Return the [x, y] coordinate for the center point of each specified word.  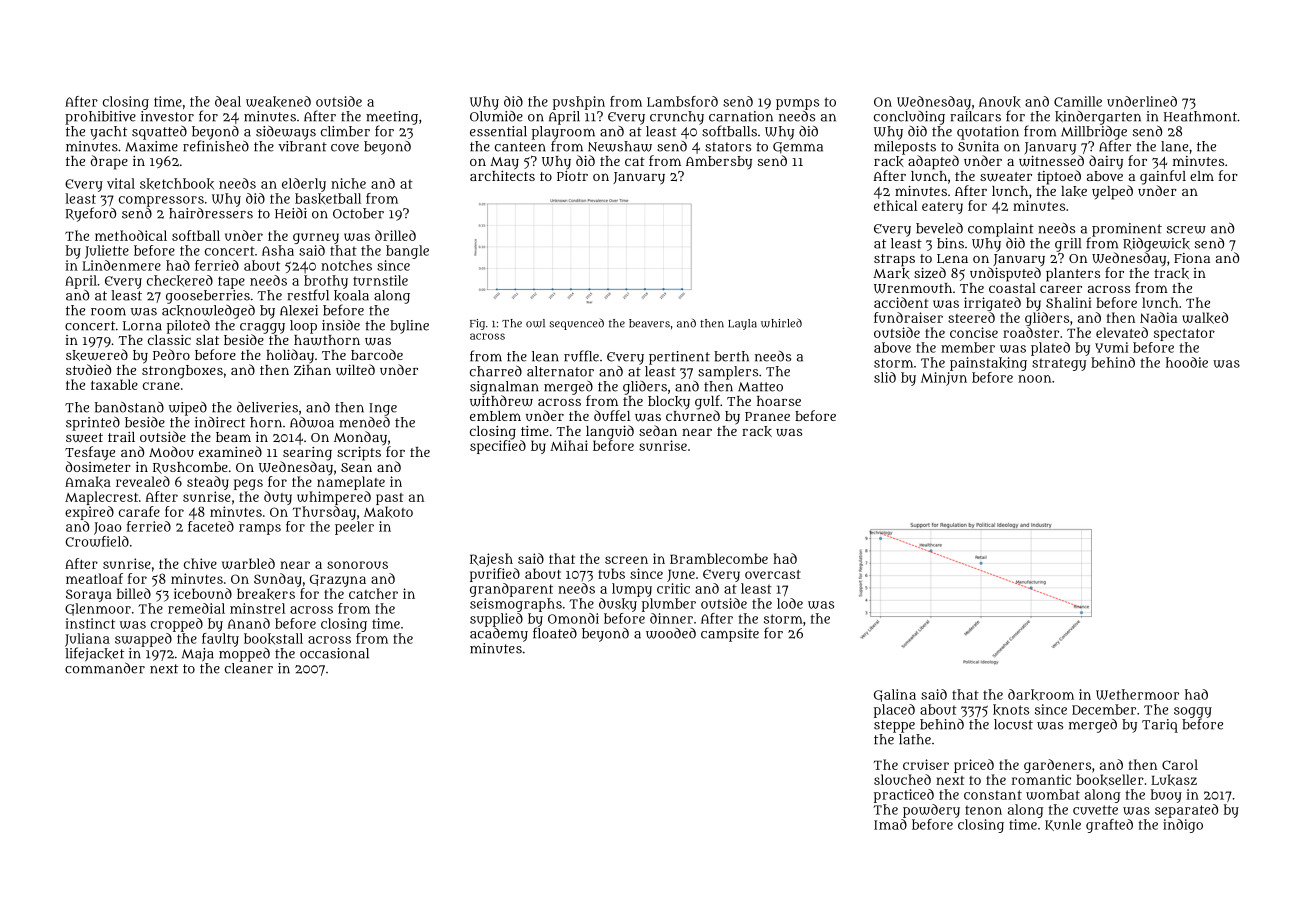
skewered [97, 355]
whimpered [334, 498]
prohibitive [100, 118]
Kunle [1063, 825]
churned [693, 415]
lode [790, 603]
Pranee [767, 416]
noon [1034, 379]
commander [105, 668]
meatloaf [94, 578]
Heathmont [1200, 116]
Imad [890, 824]
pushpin [579, 103]
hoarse [779, 401]
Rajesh [491, 560]
